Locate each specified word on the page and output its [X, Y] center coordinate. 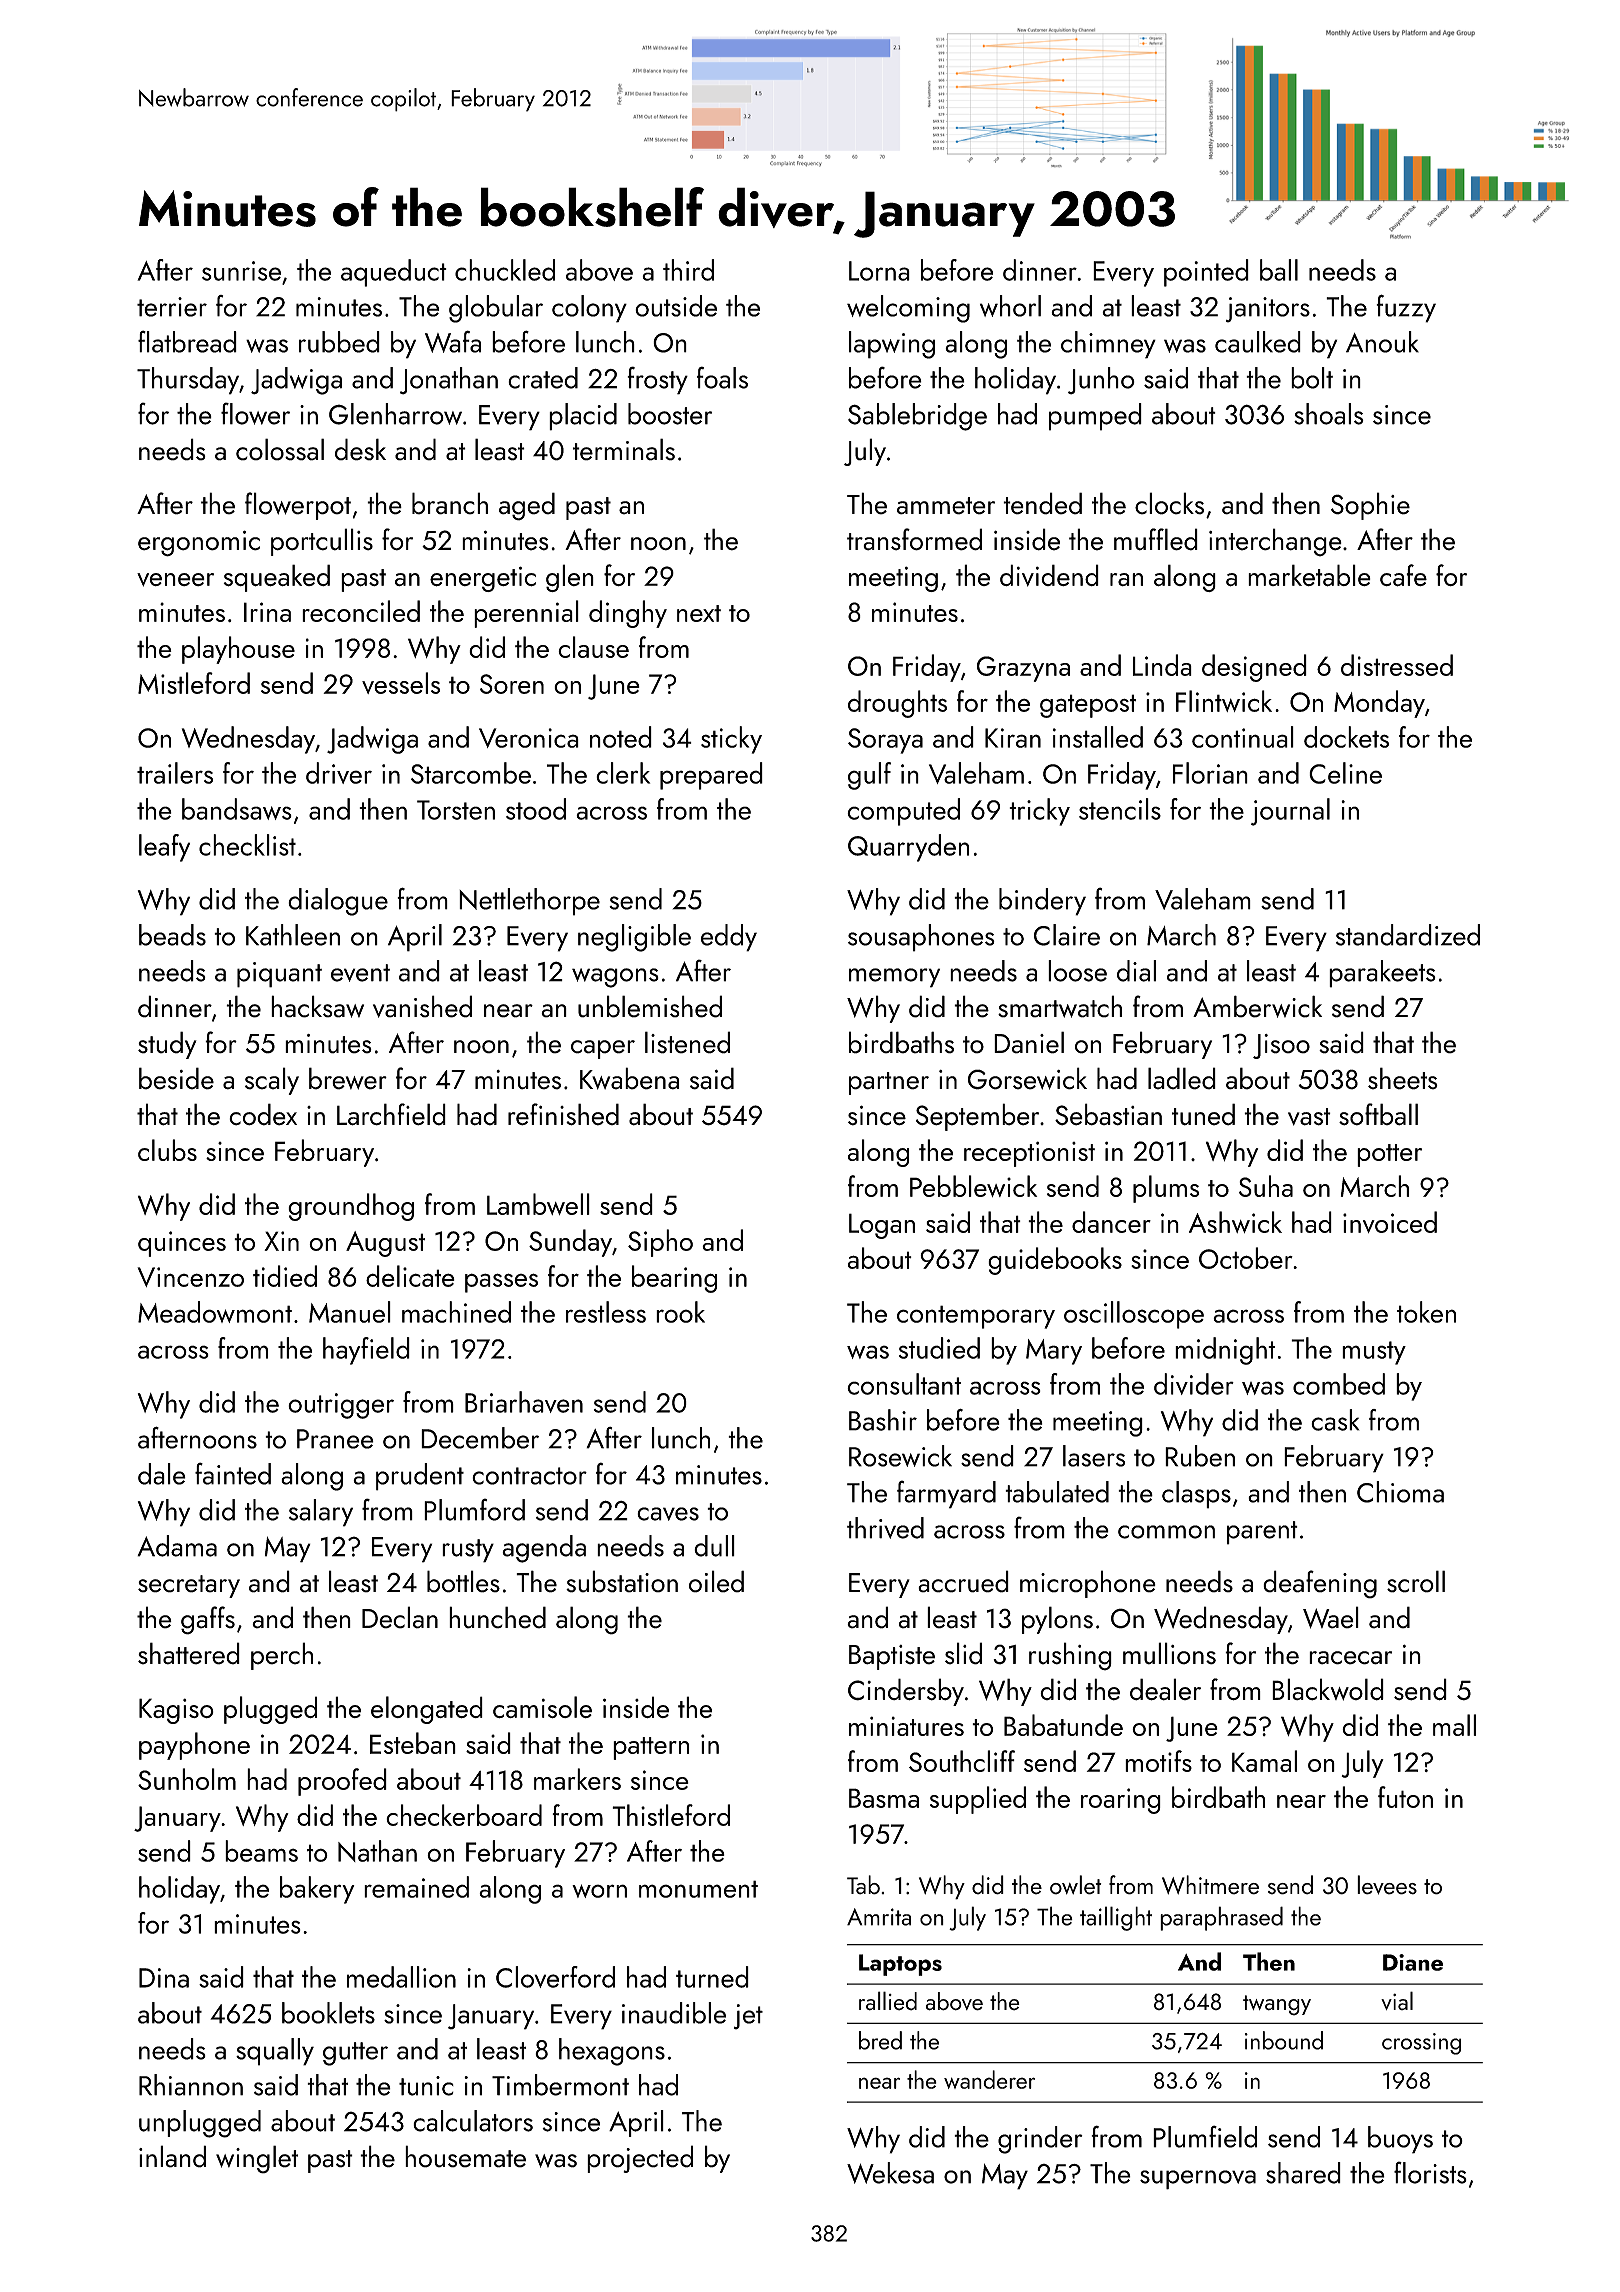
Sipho [660, 1243]
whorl [1010, 306]
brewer [348, 1078]
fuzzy [1406, 308]
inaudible [674, 2013]
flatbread [187, 341]
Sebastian [1108, 1114]
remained [416, 1887]
